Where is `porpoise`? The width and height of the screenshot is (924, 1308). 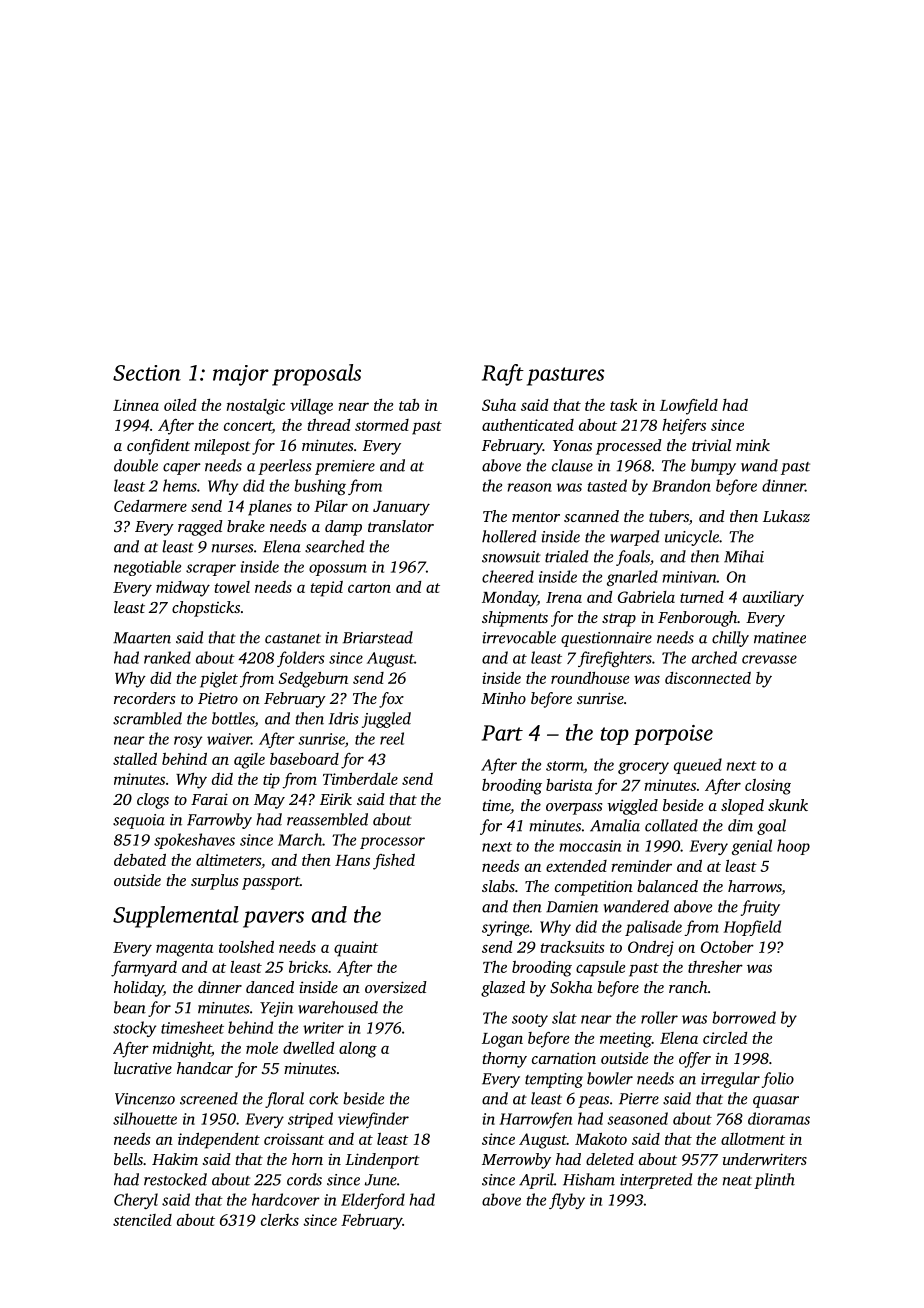
porpoise is located at coordinates (673, 735).
